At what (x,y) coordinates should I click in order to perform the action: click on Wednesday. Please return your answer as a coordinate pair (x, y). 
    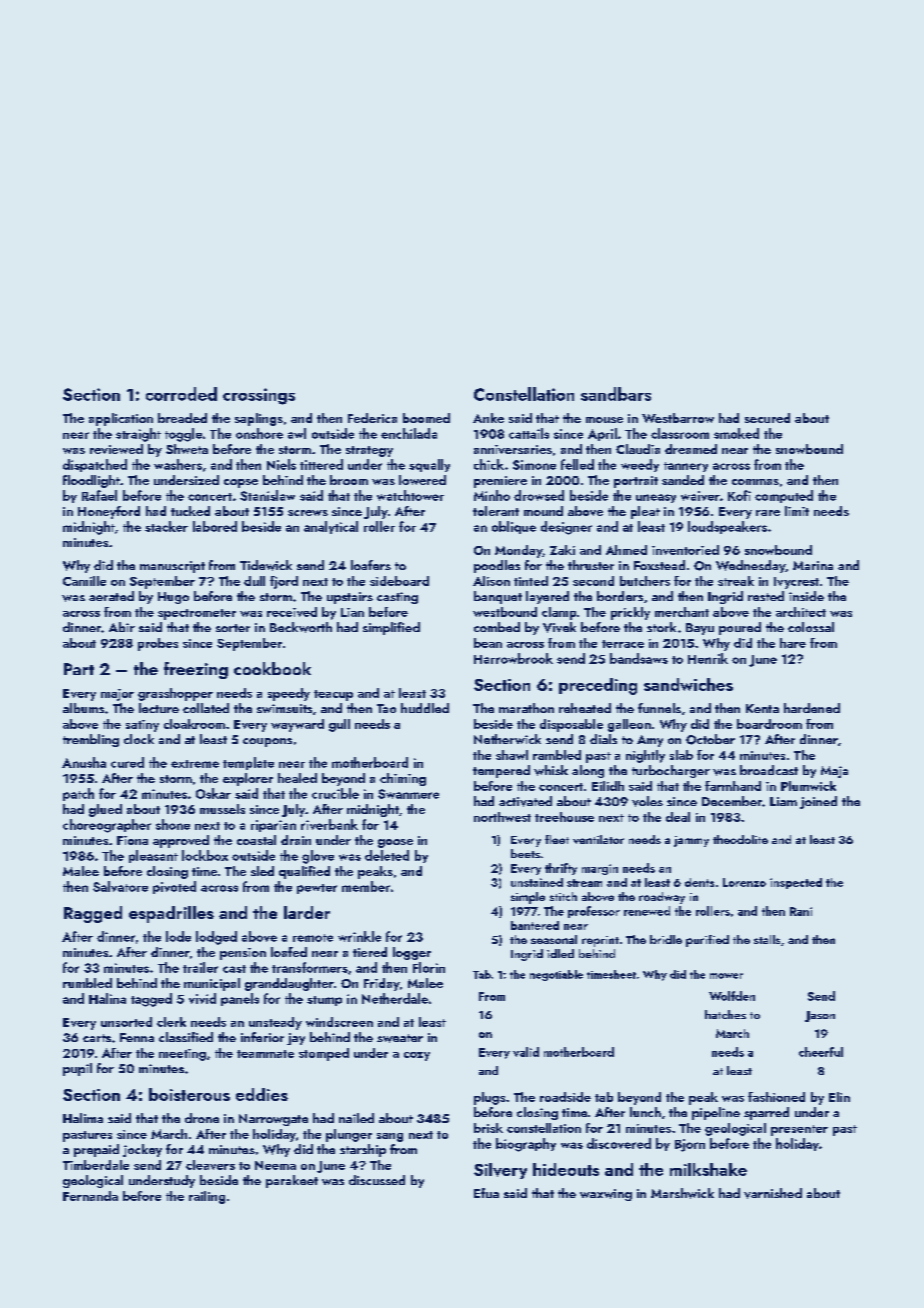
    Looking at the image, I should click on (750, 566).
